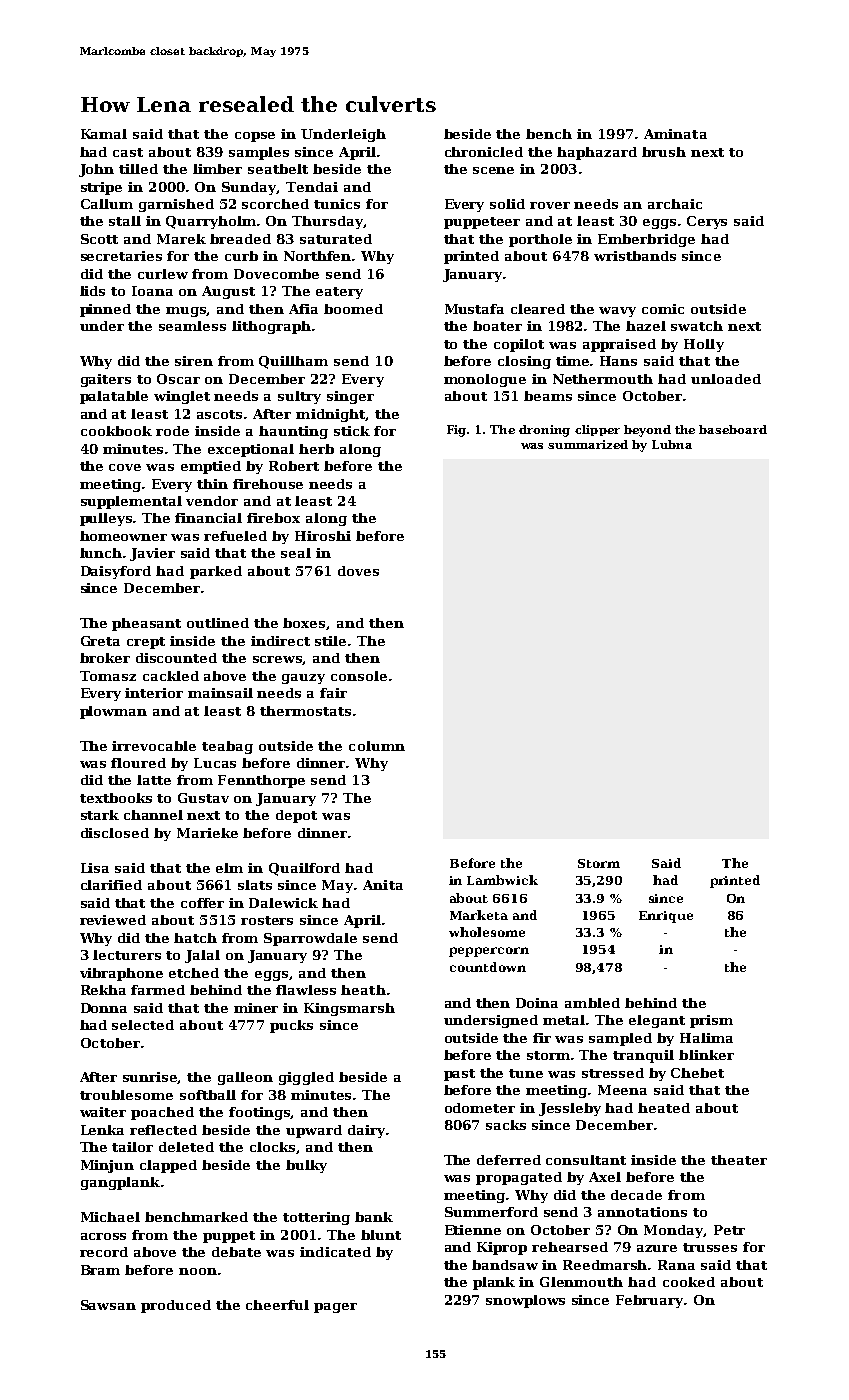 The image size is (849, 1400). Describe the element at coordinates (255, 137) in the screenshot. I see `copse` at that location.
